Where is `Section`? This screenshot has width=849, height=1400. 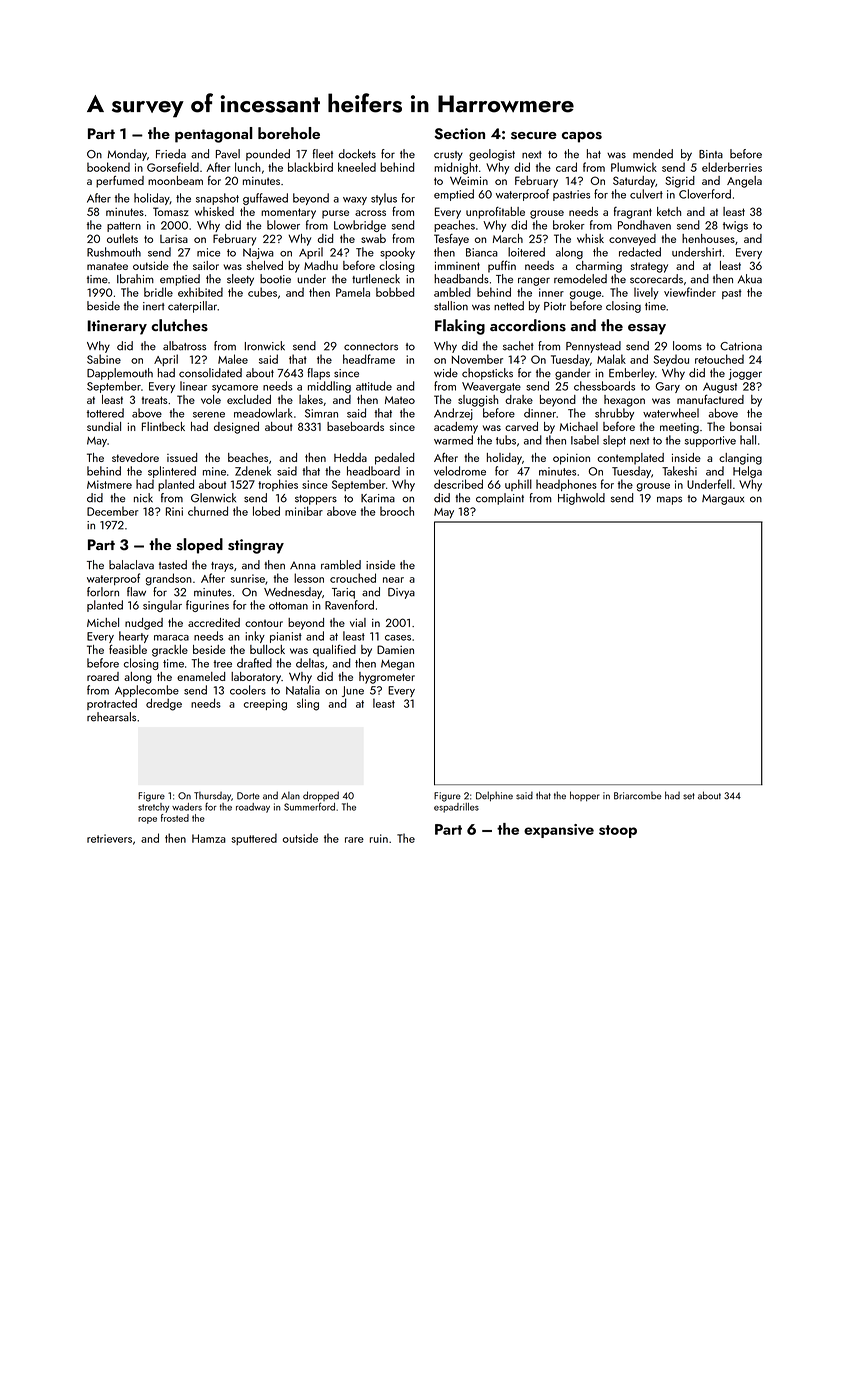 Section is located at coordinates (459, 134).
